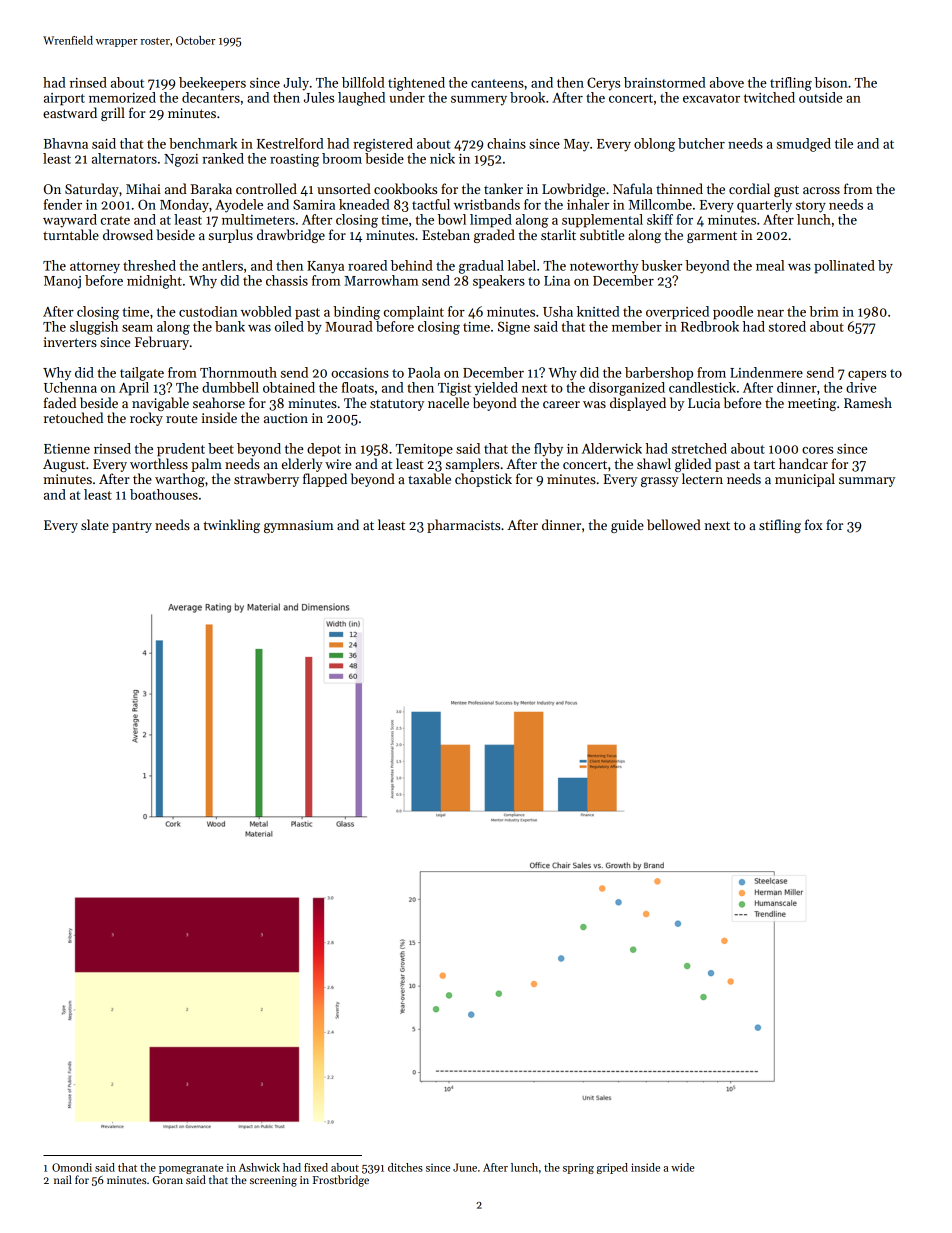  I want to click on wide, so click(682, 1167).
